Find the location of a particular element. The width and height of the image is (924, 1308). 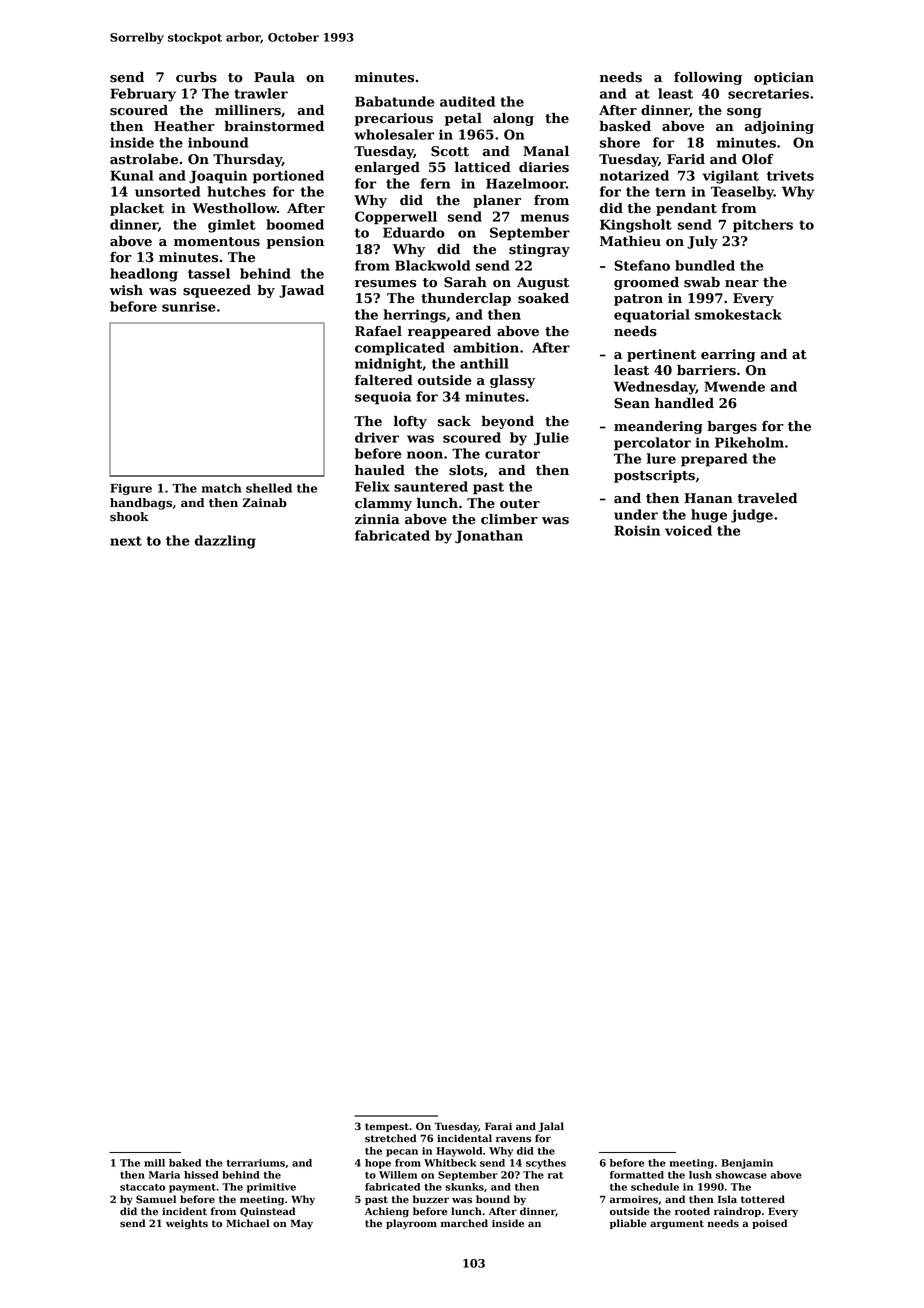

Eduardo is located at coordinates (414, 232).
